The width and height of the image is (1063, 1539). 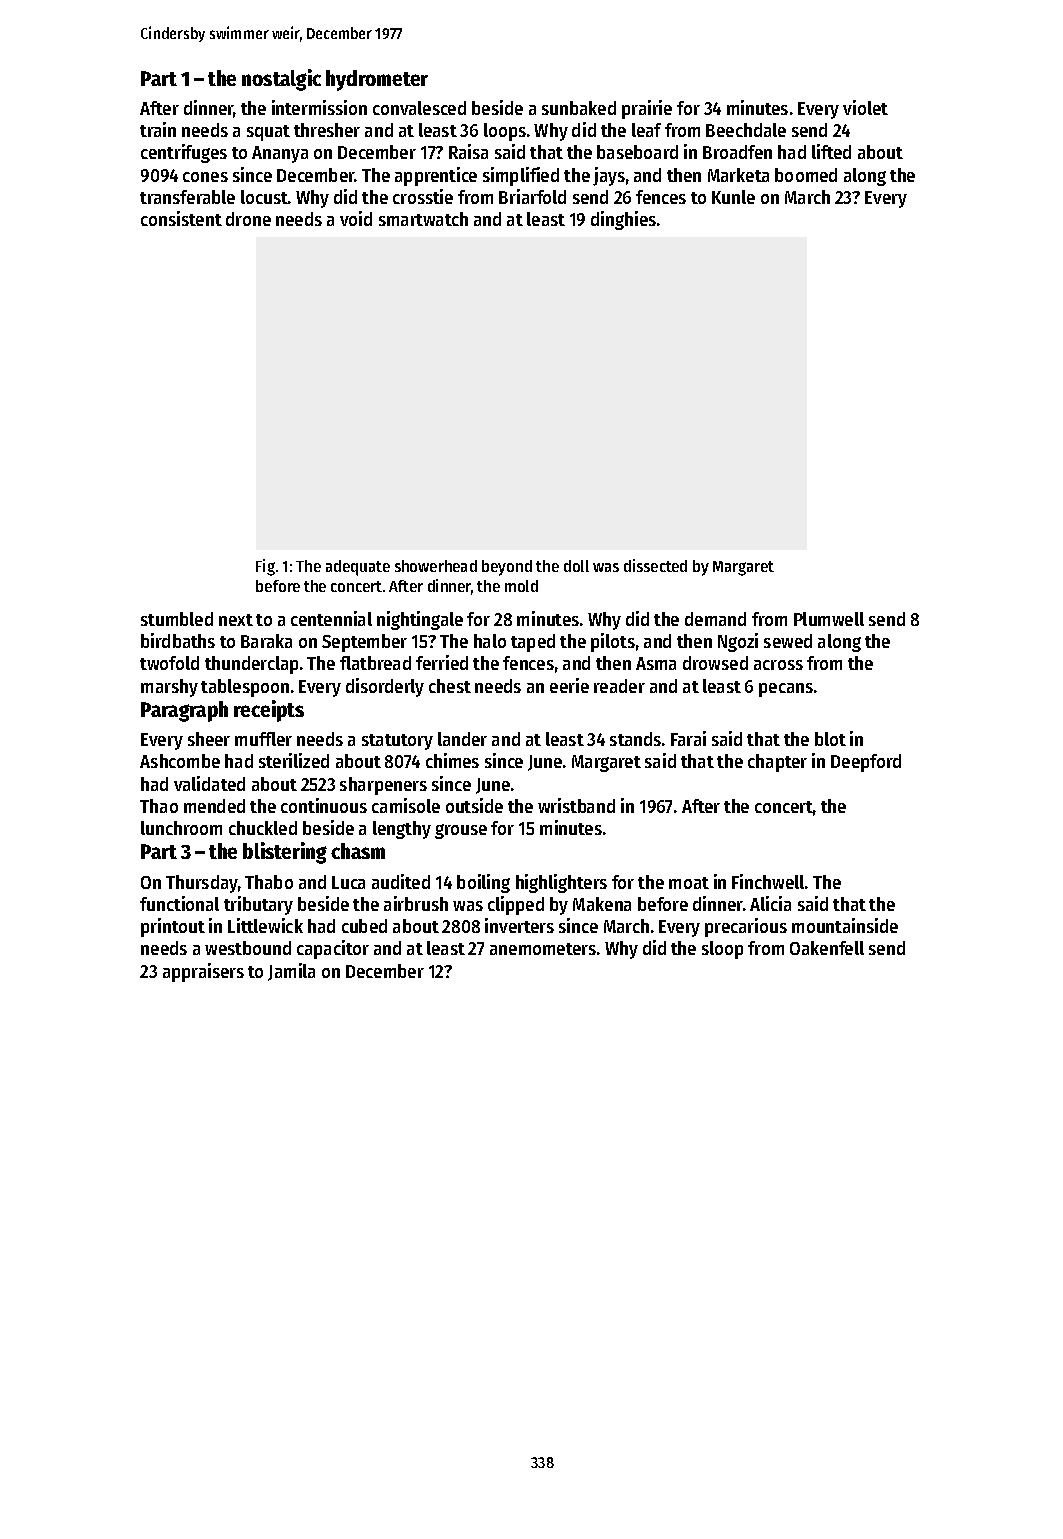 What do you see at coordinates (689, 883) in the image?
I see `moat` at bounding box center [689, 883].
